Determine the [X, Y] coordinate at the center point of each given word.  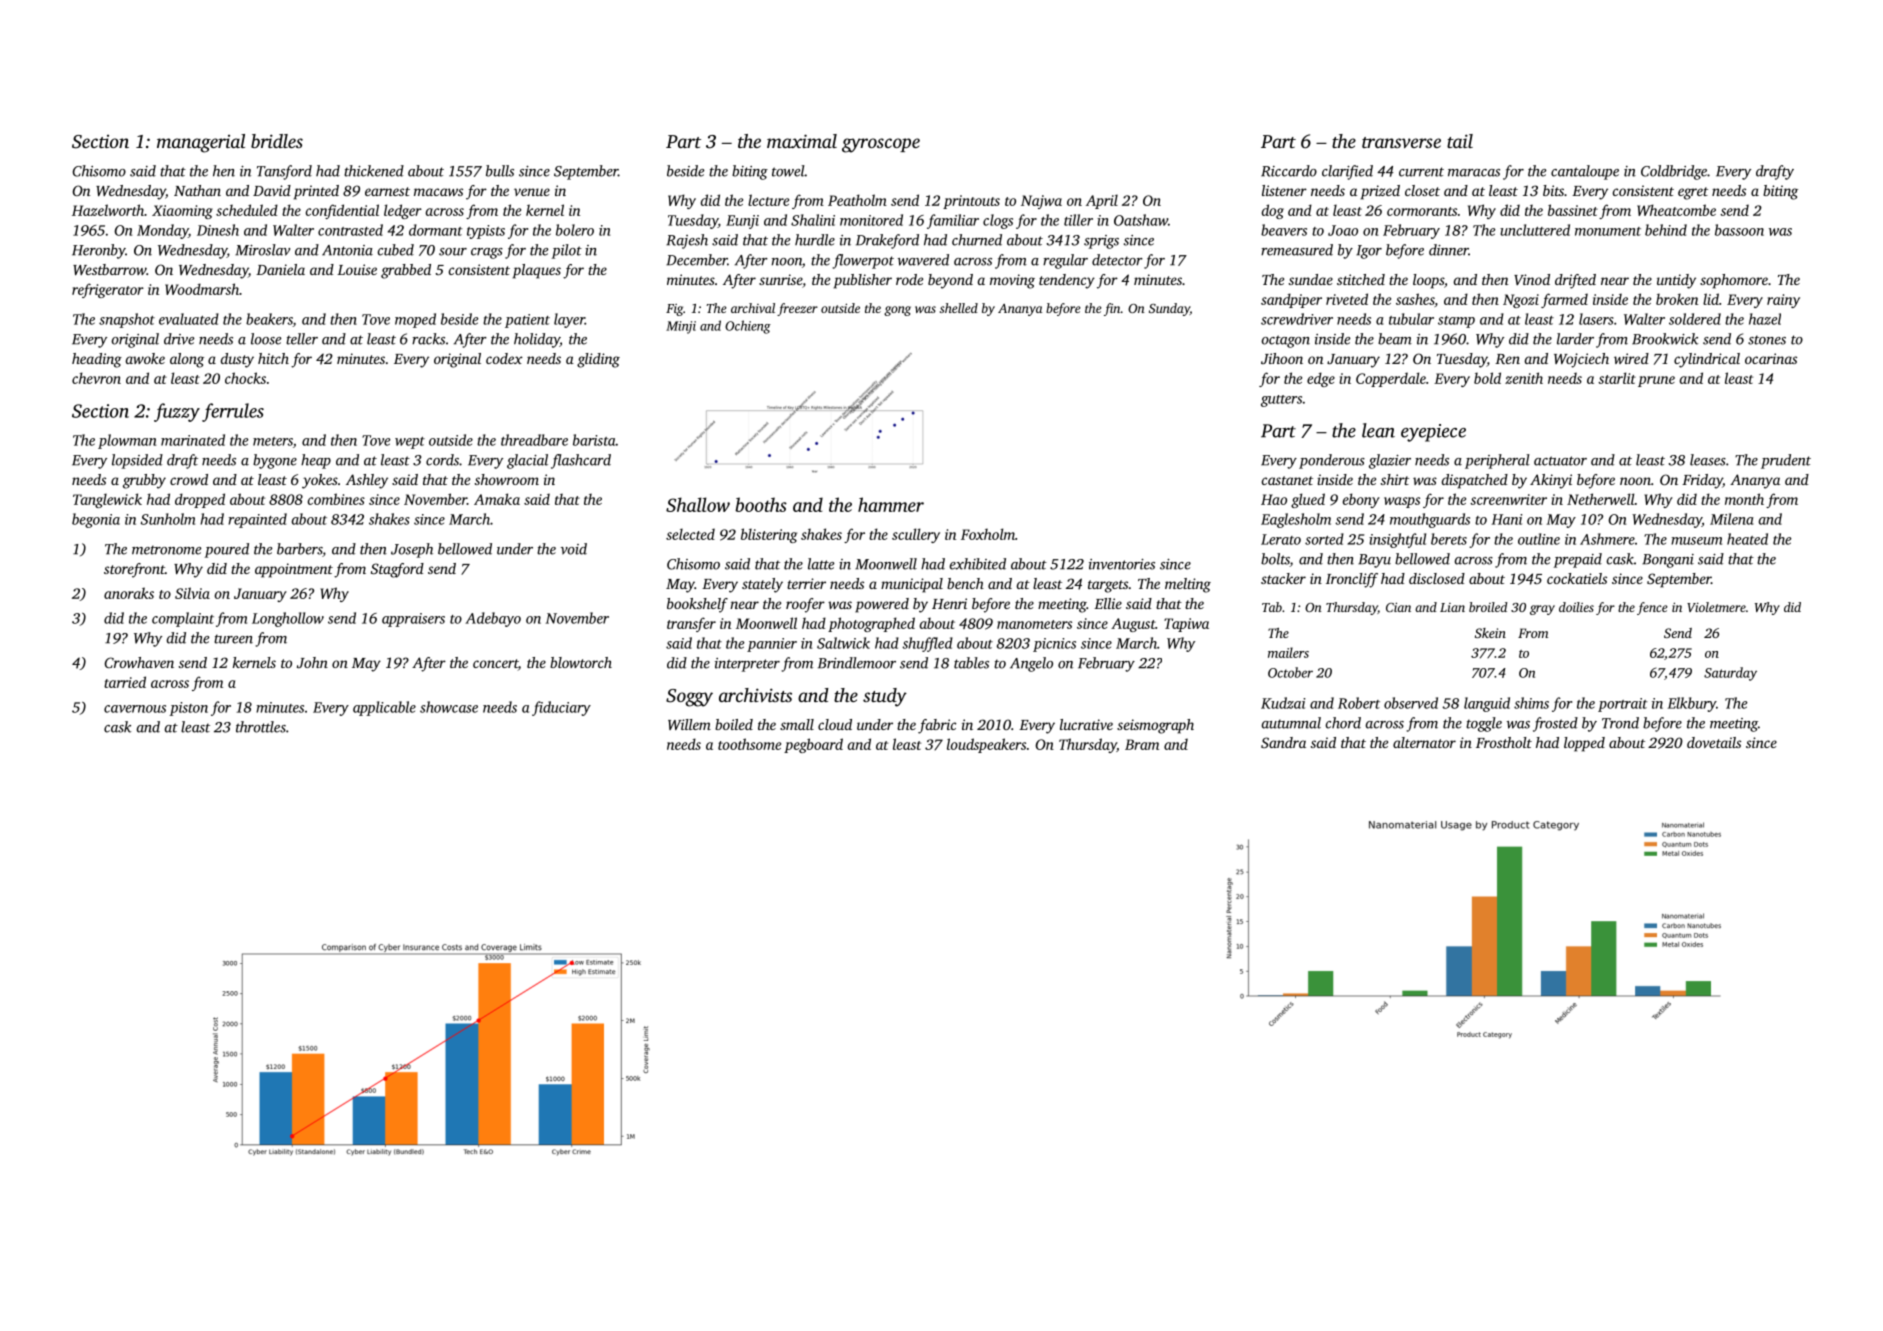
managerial [201, 143]
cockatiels [1577, 578]
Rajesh [687, 241]
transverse [1401, 142]
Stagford [397, 570]
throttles [261, 727]
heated [1747, 539]
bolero [575, 230]
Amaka [497, 499]
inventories [1122, 564]
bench [965, 583]
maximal [802, 141]
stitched [1361, 279]
